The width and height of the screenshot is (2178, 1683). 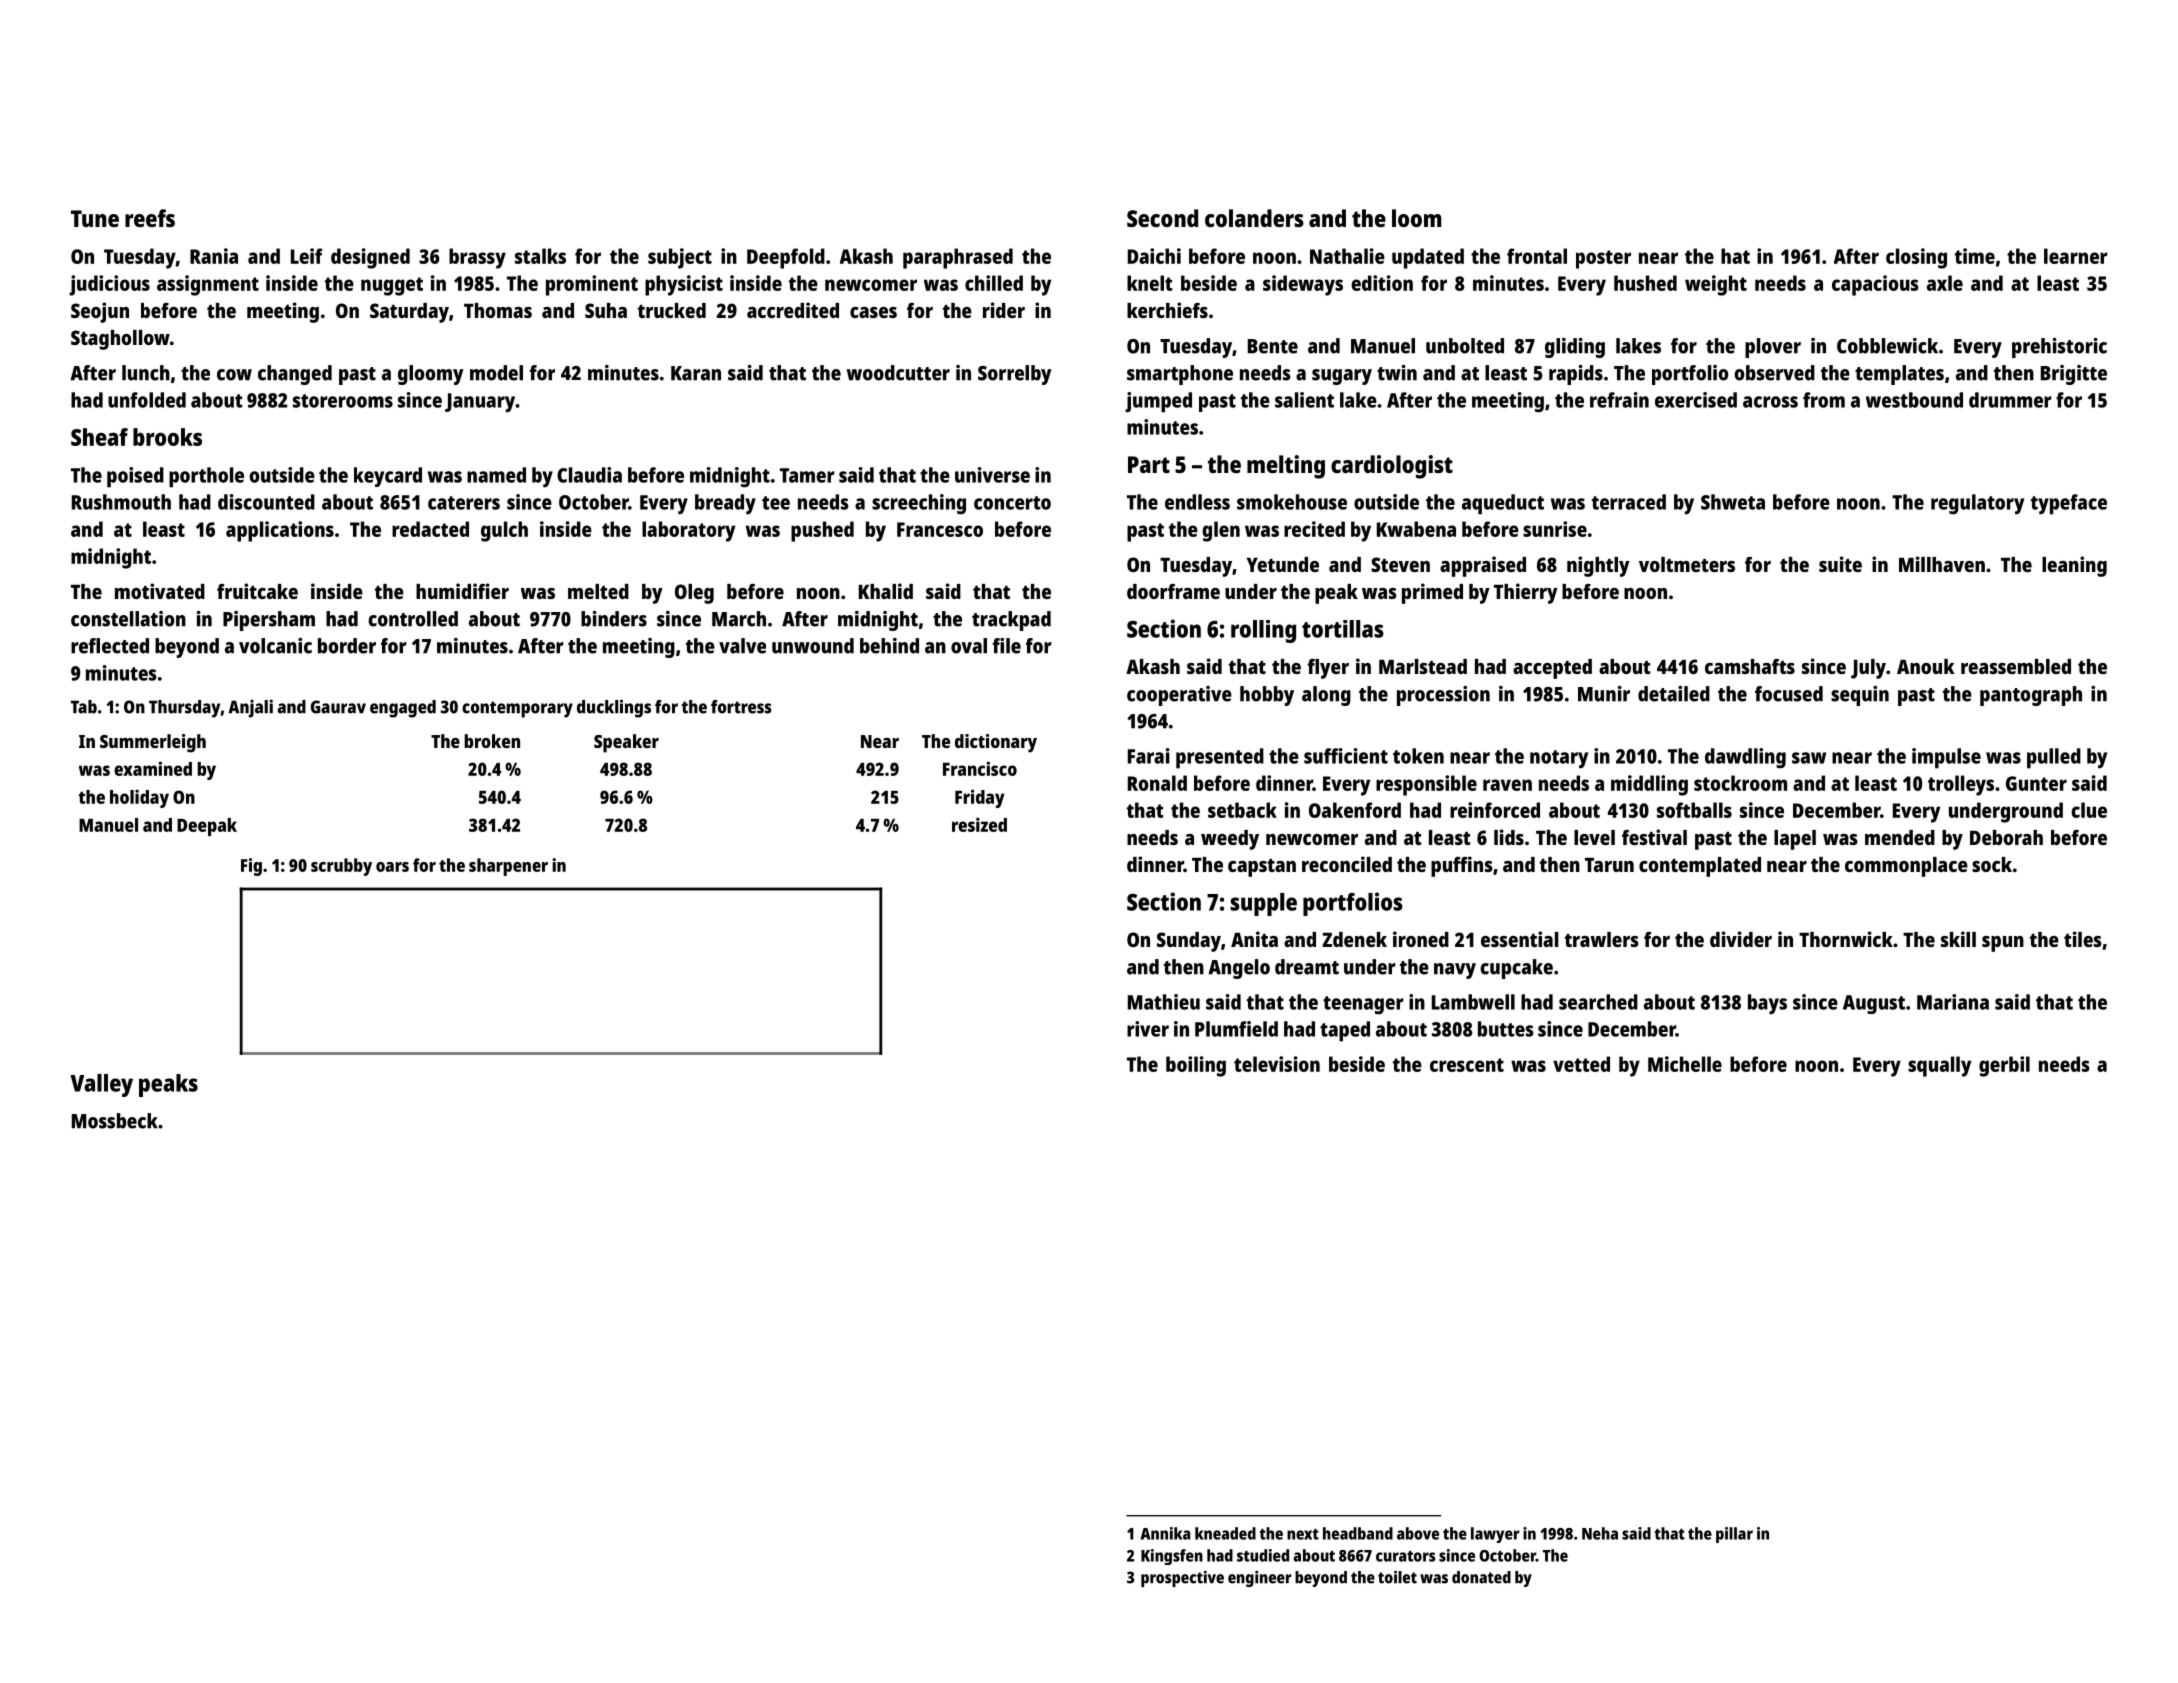 What do you see at coordinates (1196, 1066) in the screenshot?
I see `boiling` at bounding box center [1196, 1066].
